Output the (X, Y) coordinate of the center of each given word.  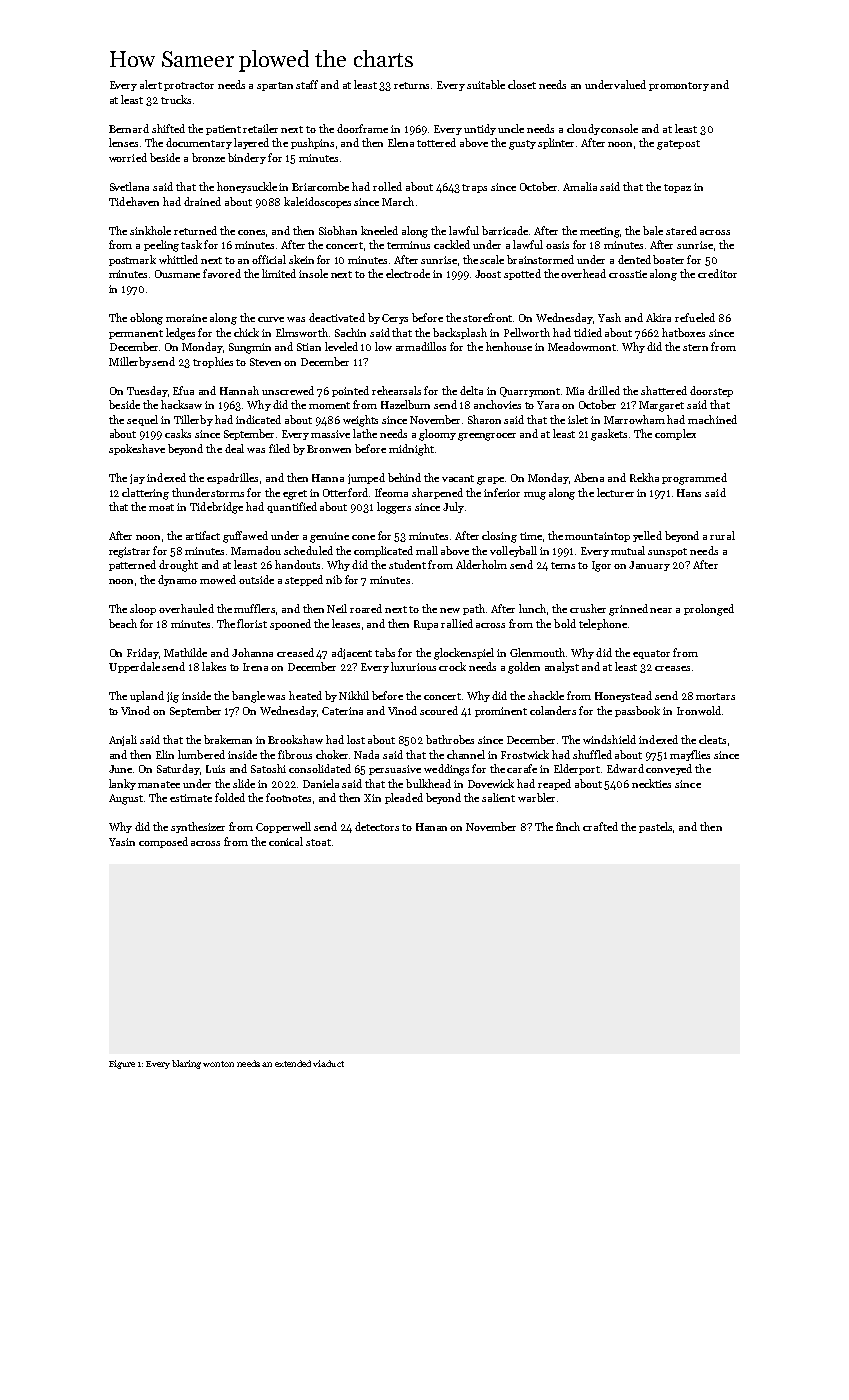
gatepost (678, 145)
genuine (329, 537)
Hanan (431, 827)
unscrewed (288, 390)
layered (251, 143)
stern (695, 347)
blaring (186, 1064)
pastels (655, 827)
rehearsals (396, 390)
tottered (436, 142)
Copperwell (283, 827)
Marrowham (634, 419)
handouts (297, 564)
